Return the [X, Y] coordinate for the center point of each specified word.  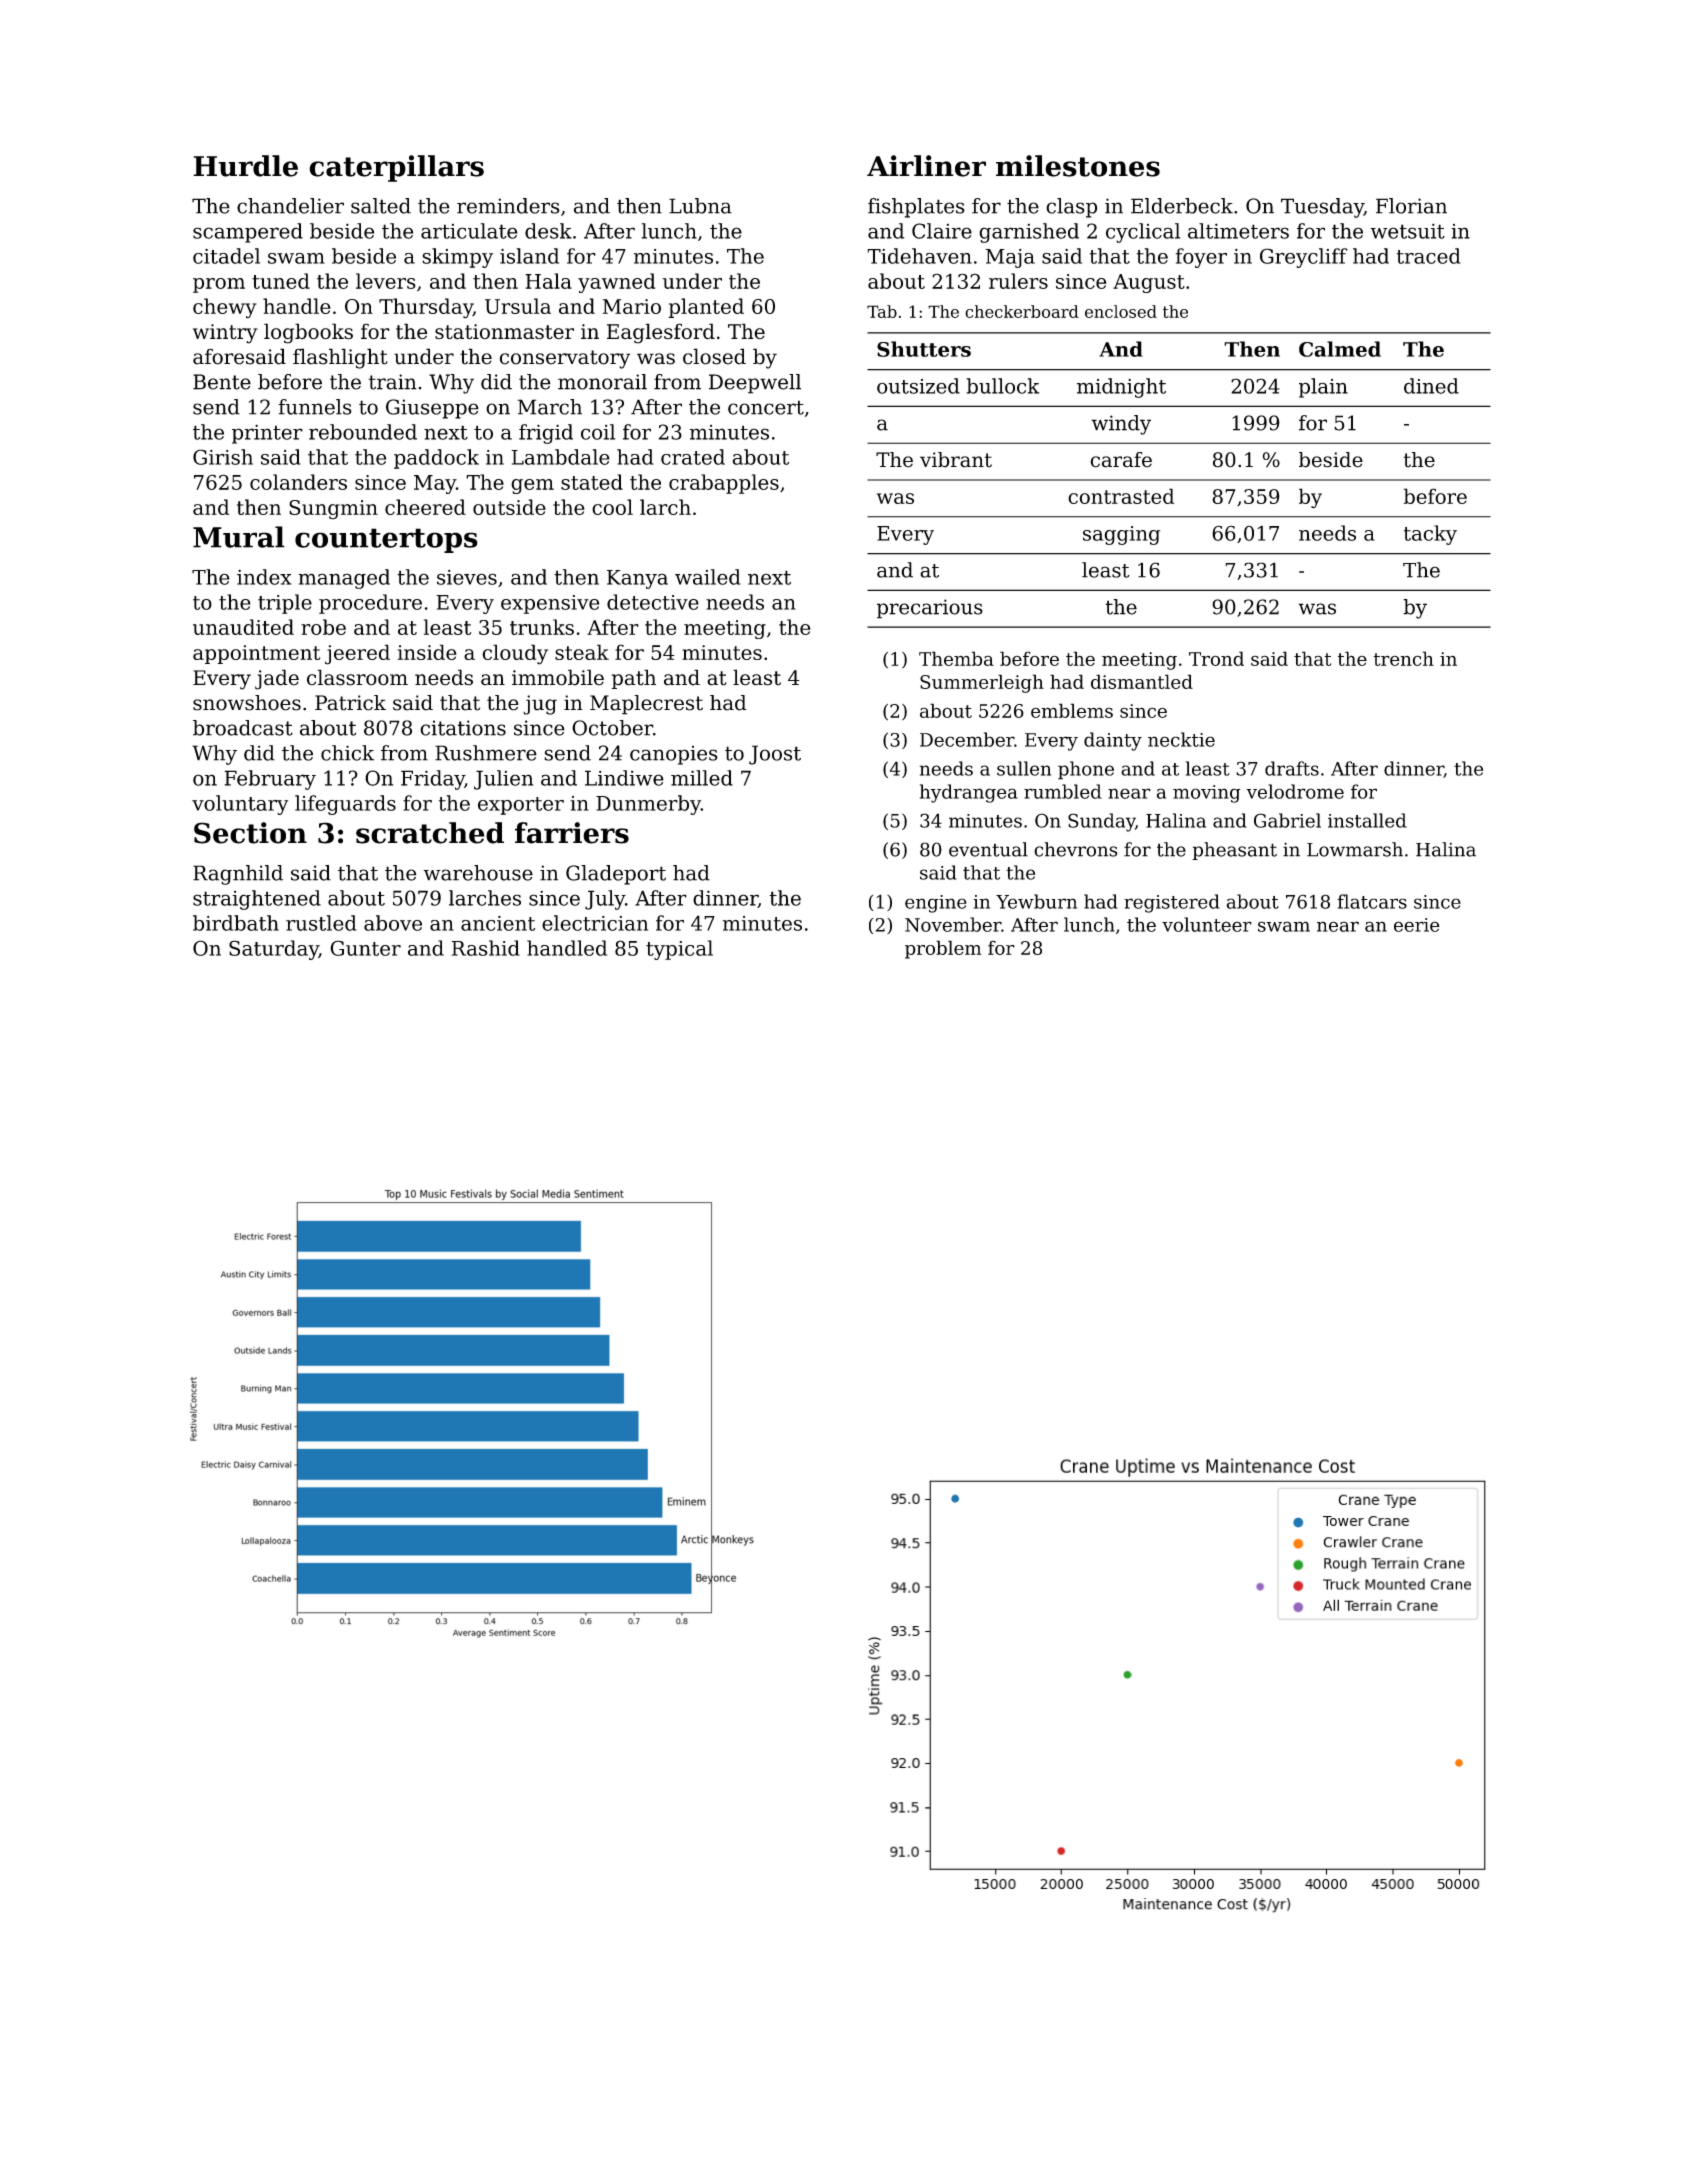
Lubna [700, 206]
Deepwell [755, 384]
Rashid [485, 948]
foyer [1201, 258]
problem [943, 949]
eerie [1417, 925]
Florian [1411, 206]
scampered [248, 233]
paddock [436, 459]
